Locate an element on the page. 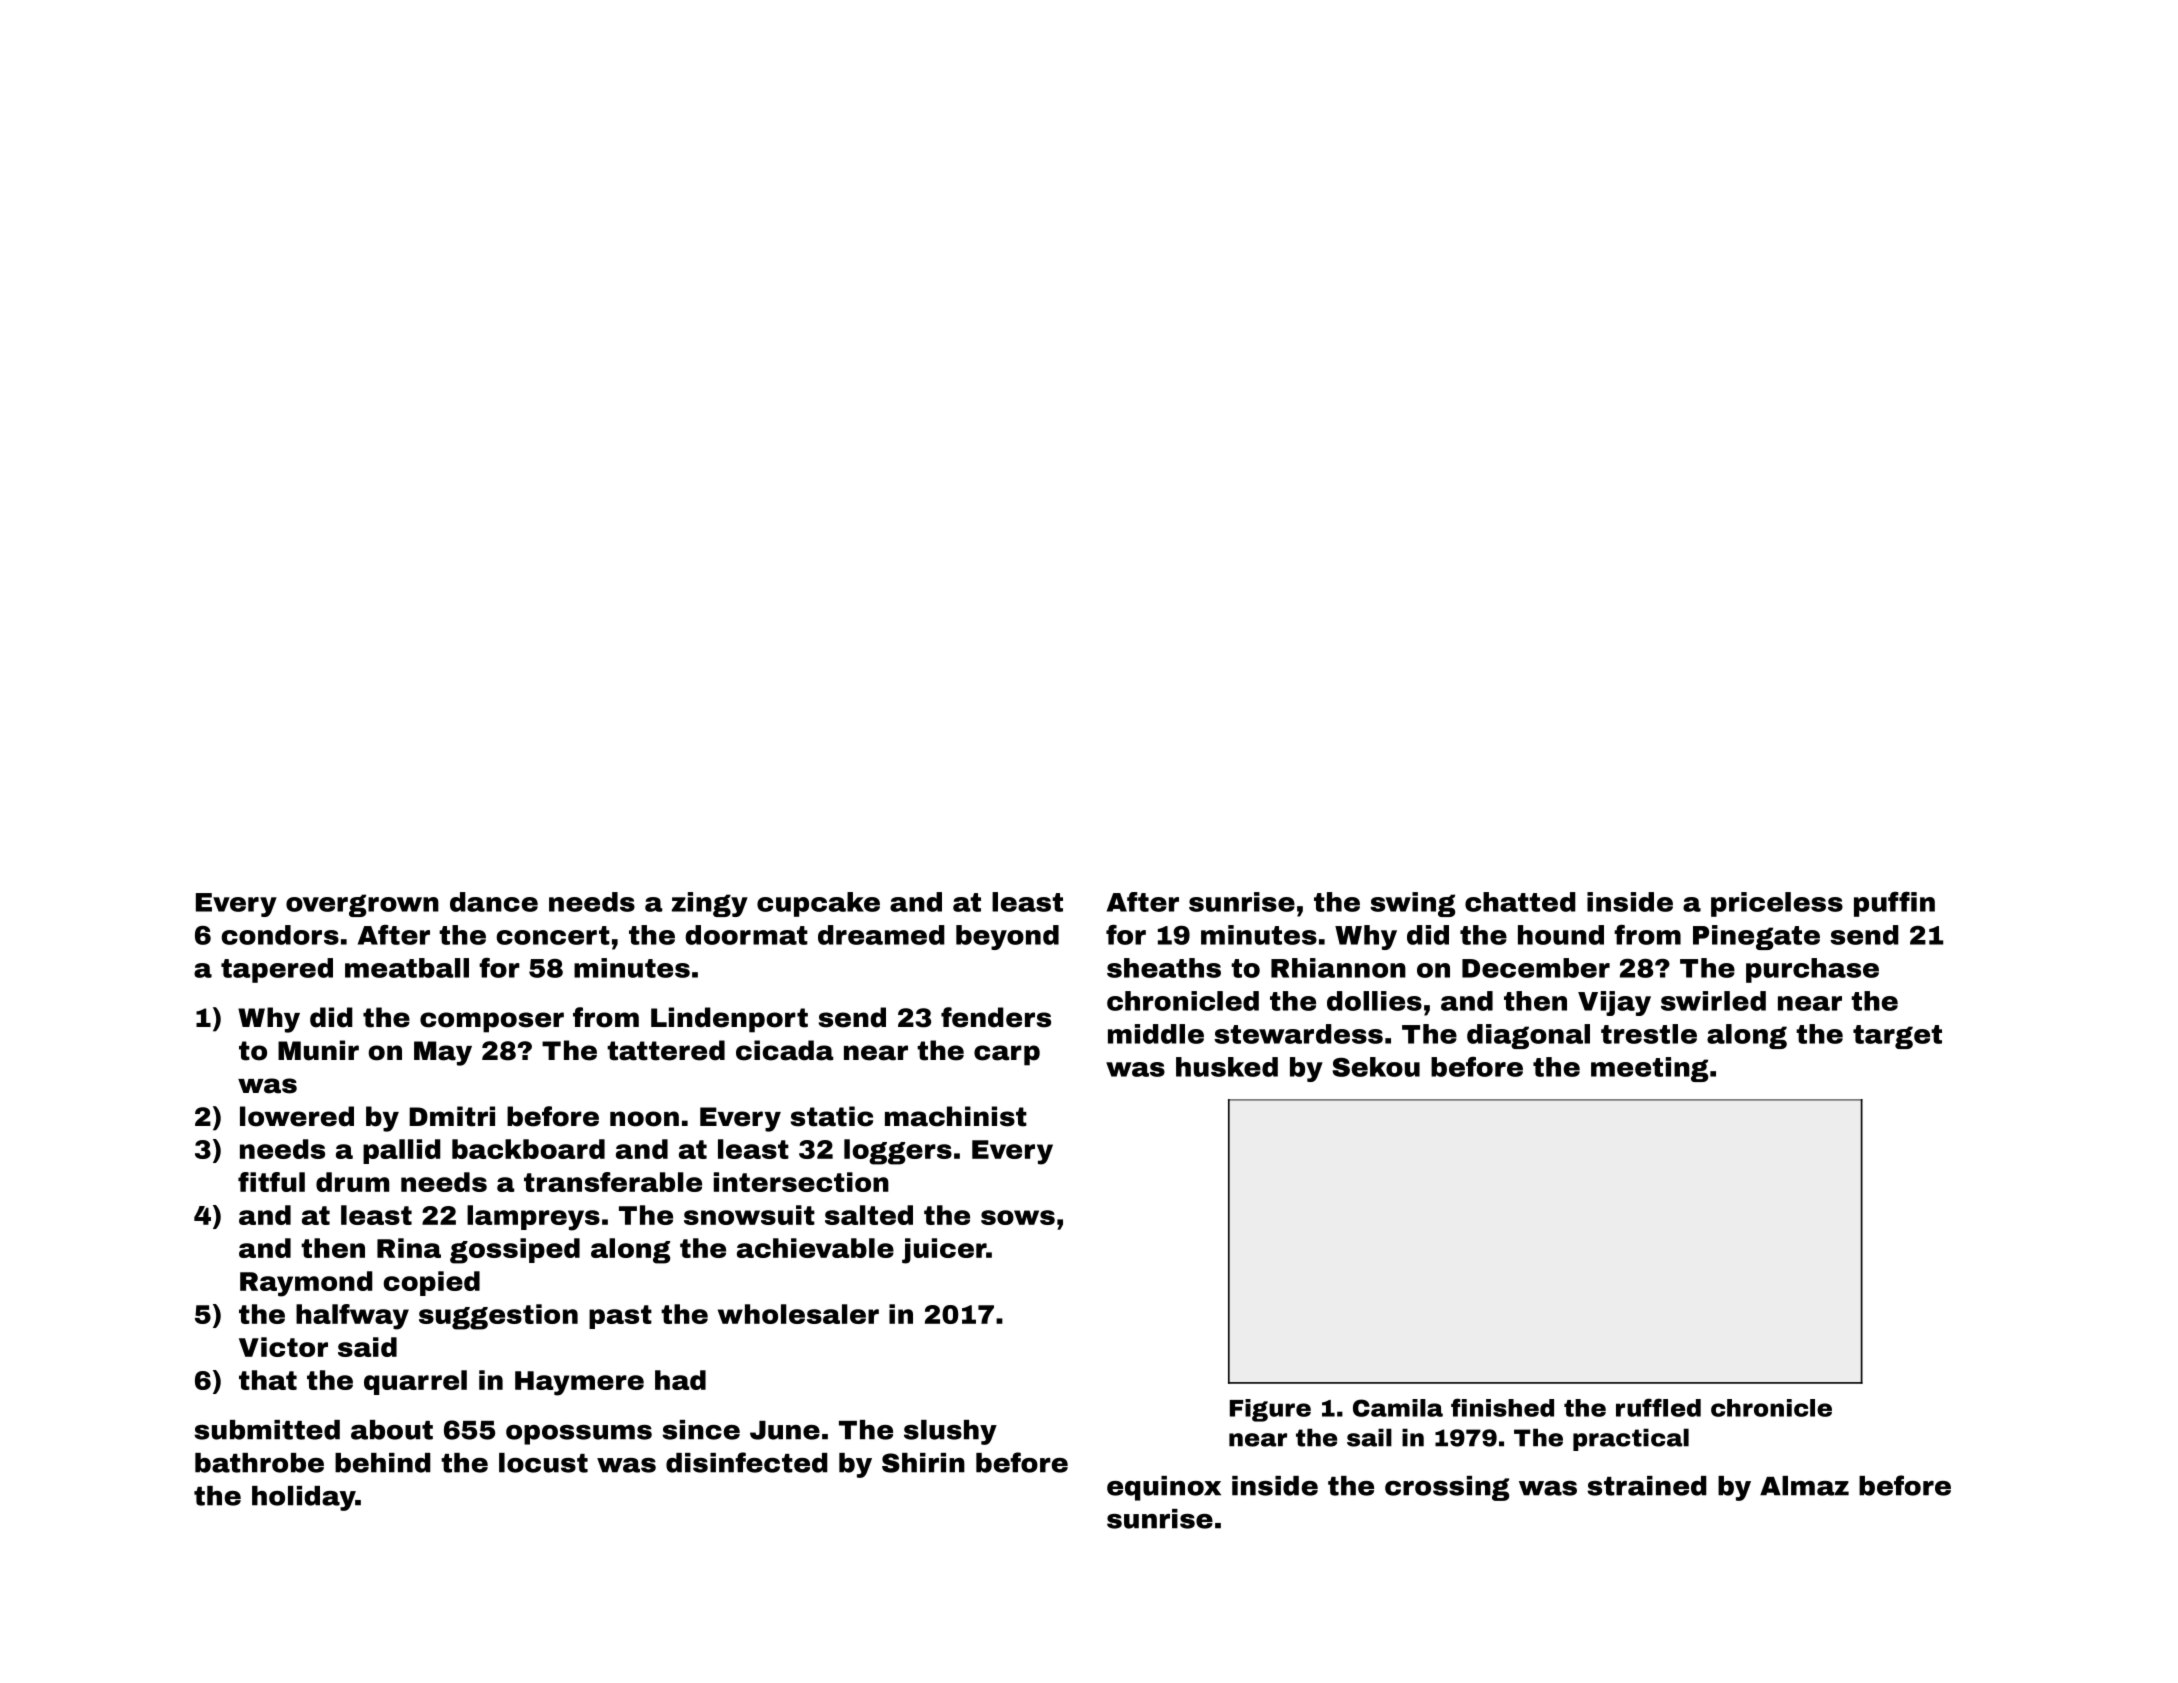 This image has width=2178, height=1683. tattered is located at coordinates (666, 1050).
